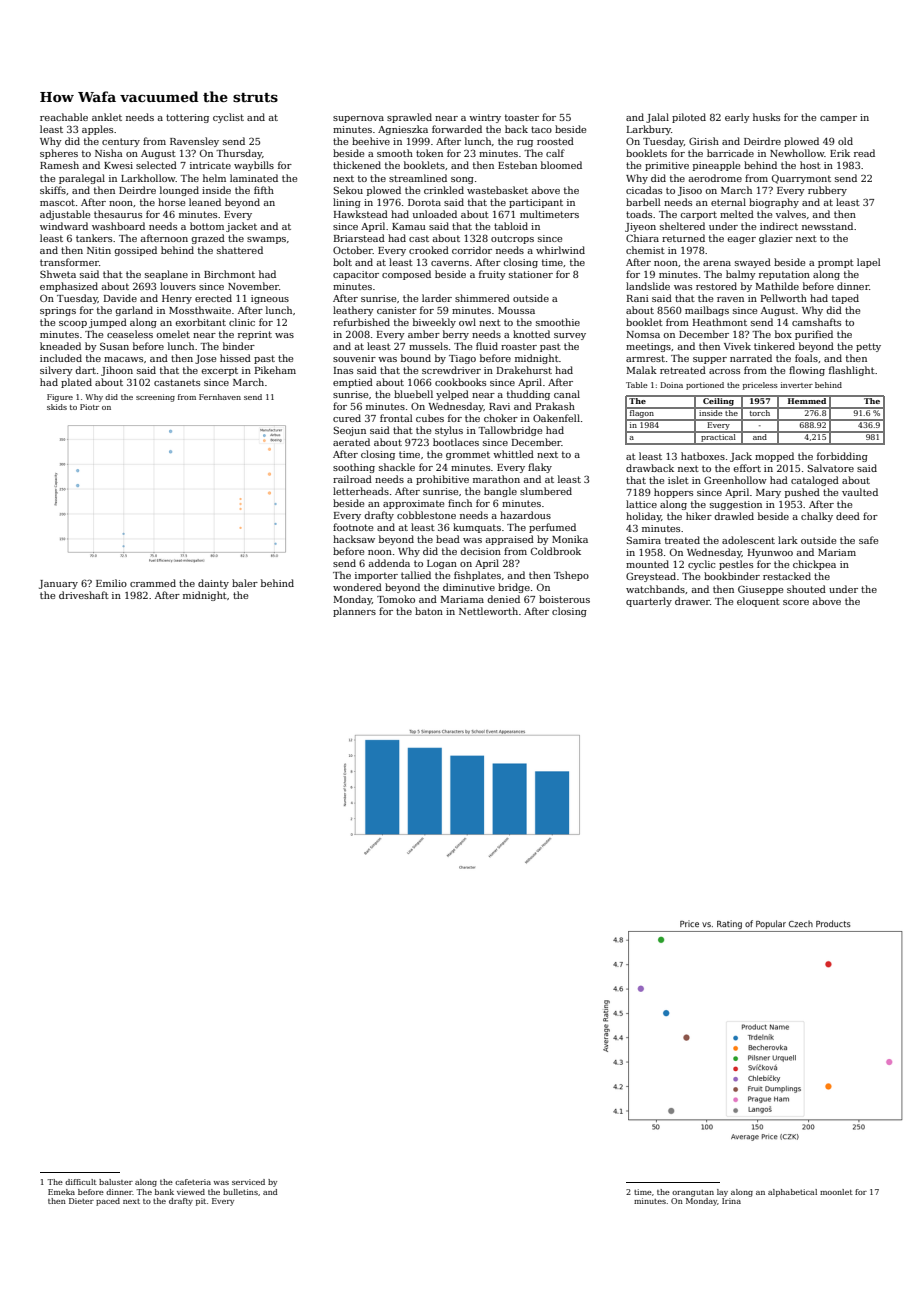  Describe the element at coordinates (354, 612) in the screenshot. I see `planners` at that location.
